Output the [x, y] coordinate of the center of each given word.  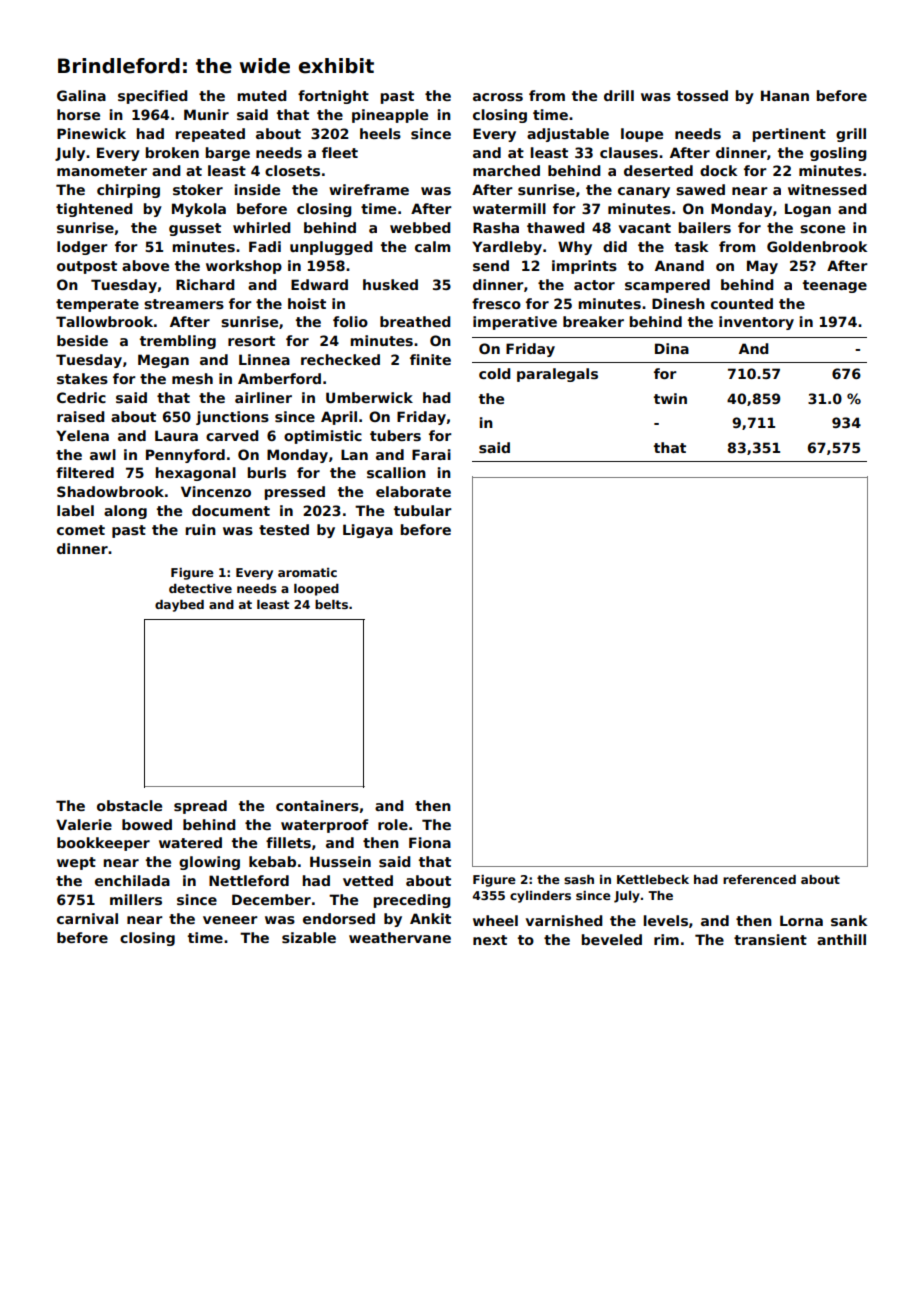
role [393, 824]
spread [200, 807]
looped [316, 590]
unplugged [331, 248]
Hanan [785, 95]
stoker [198, 189]
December [271, 899]
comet [81, 530]
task [691, 246]
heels [380, 133]
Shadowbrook [110, 491]
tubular [423, 510]
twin [670, 398]
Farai [431, 454]
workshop [244, 267]
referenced [759, 879]
